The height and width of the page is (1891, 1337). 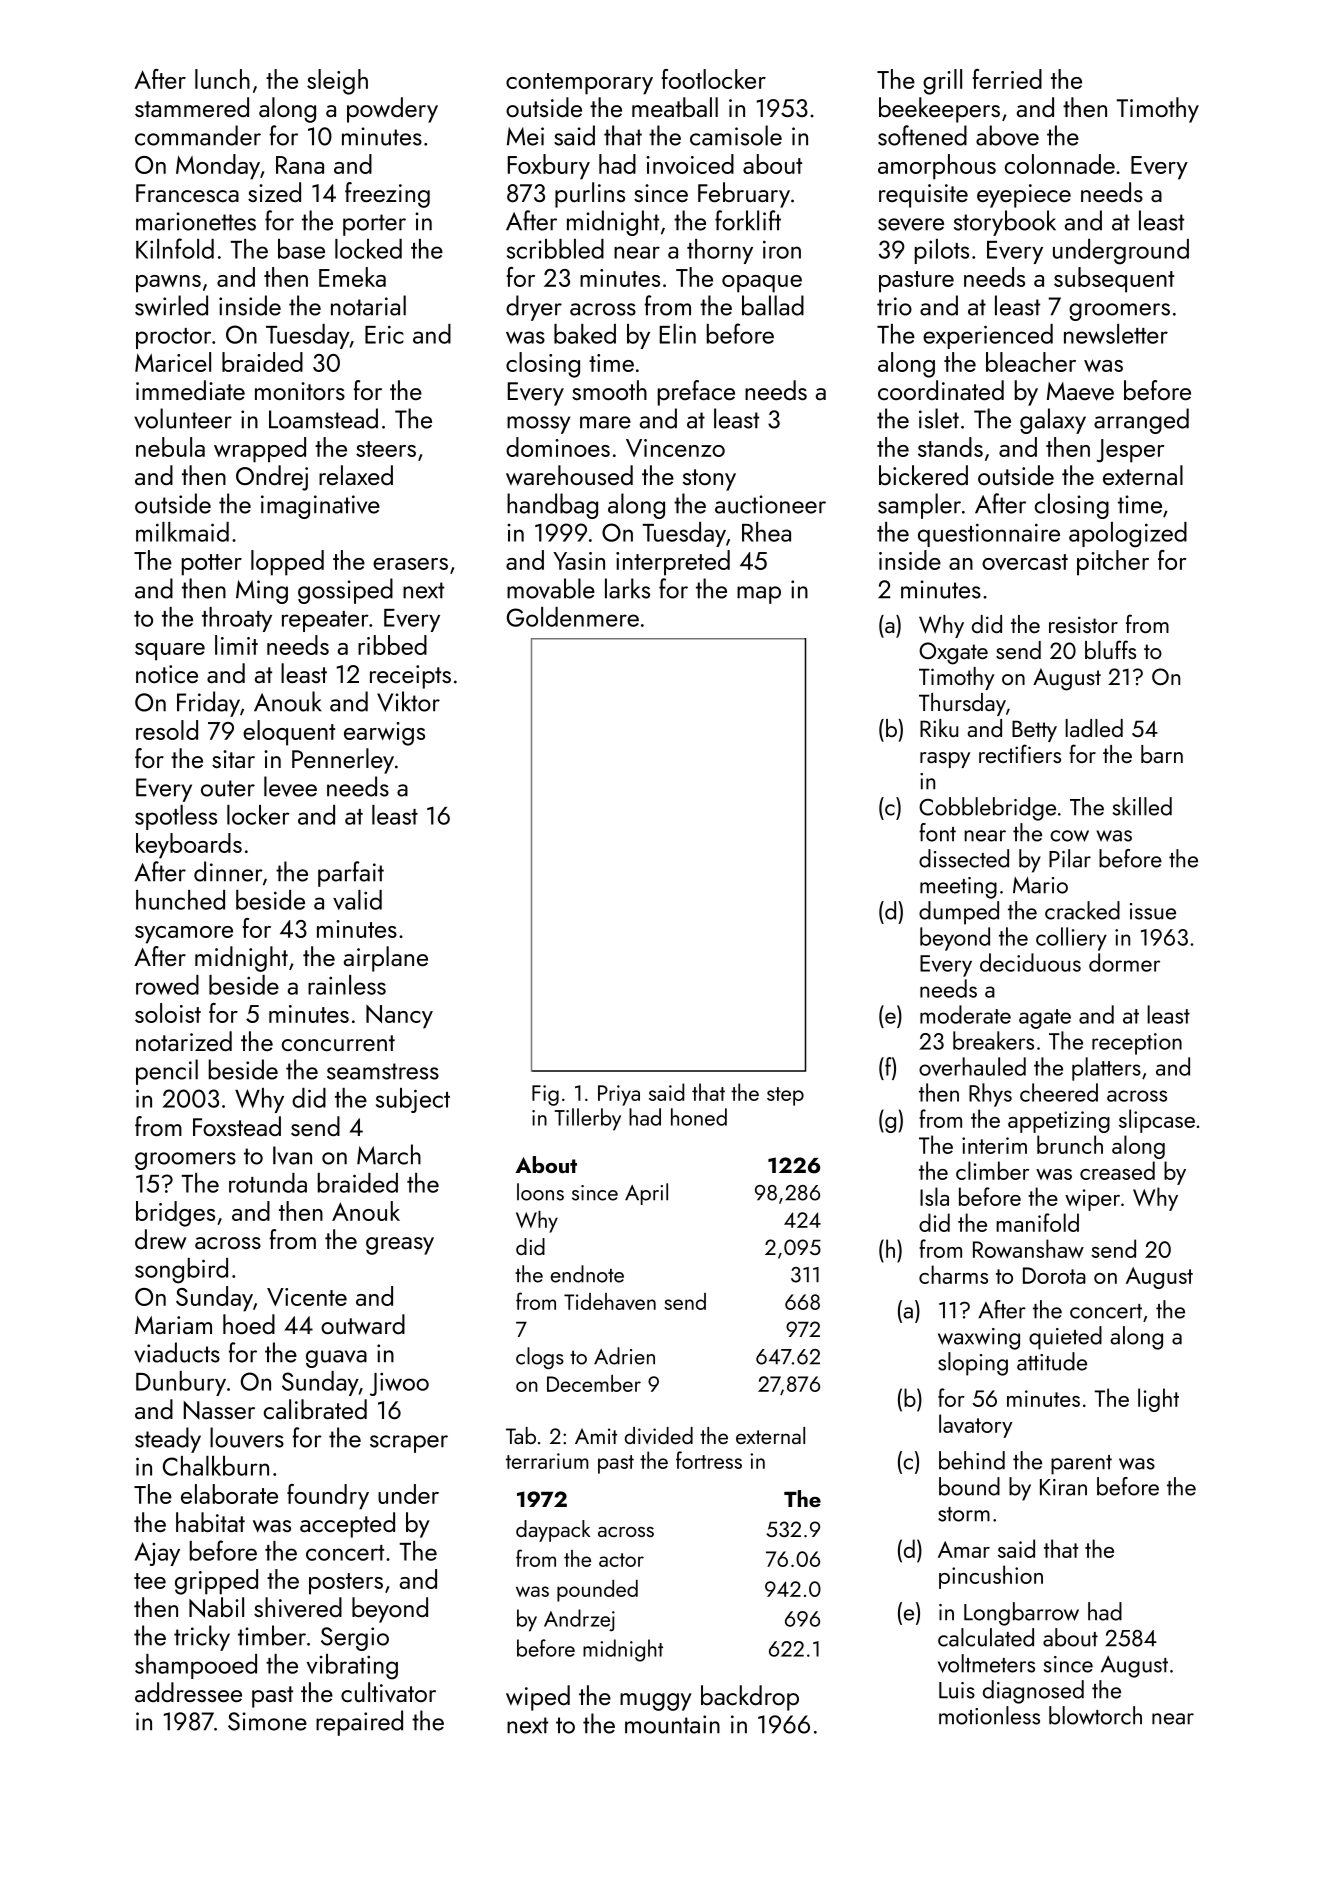 I want to click on calibrated, so click(x=315, y=1409).
